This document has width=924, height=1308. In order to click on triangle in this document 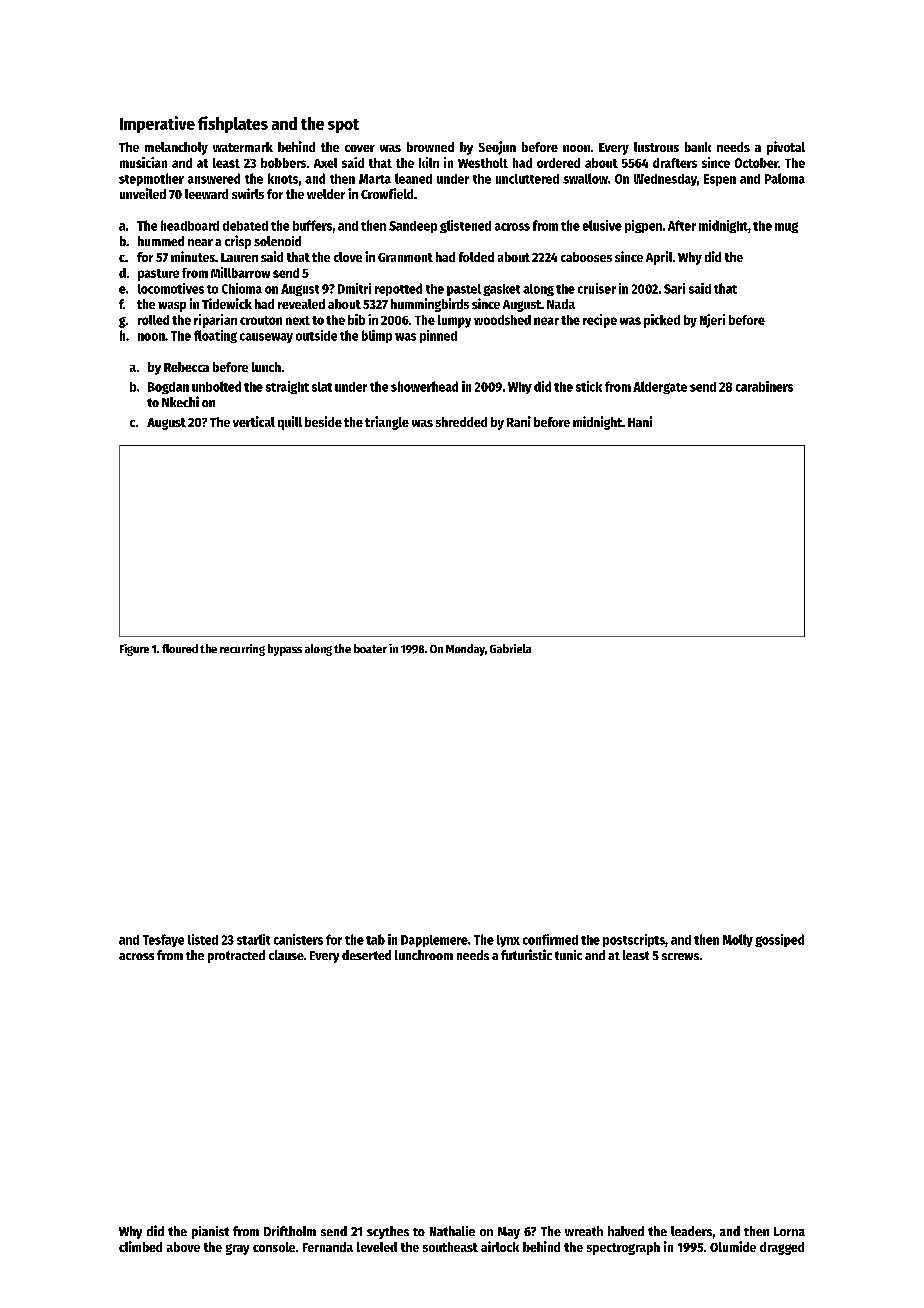, I will do `click(387, 423)`.
